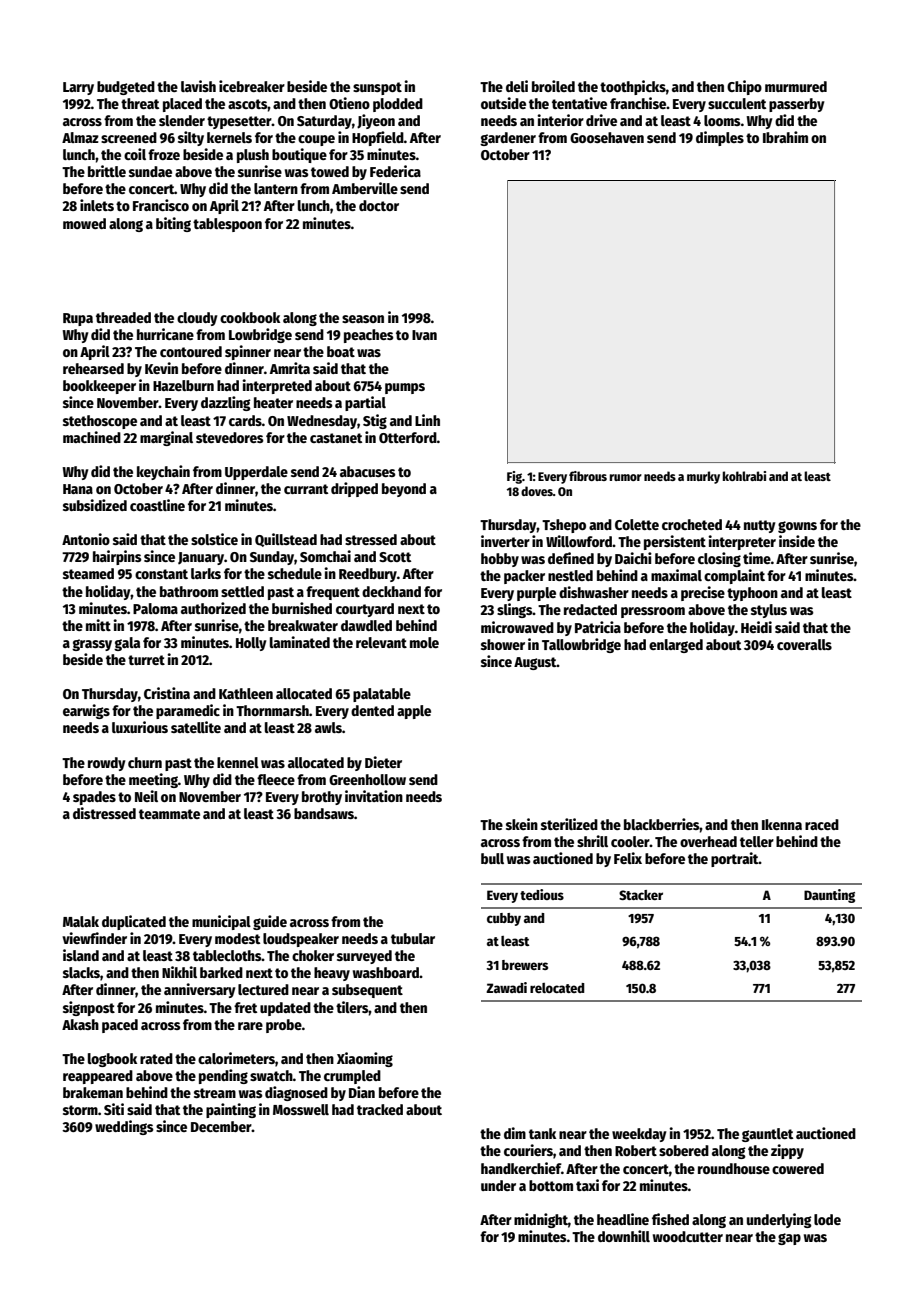 This screenshot has width=924, height=1308. Describe the element at coordinates (157, 505) in the screenshot. I see `coastline` at that location.
